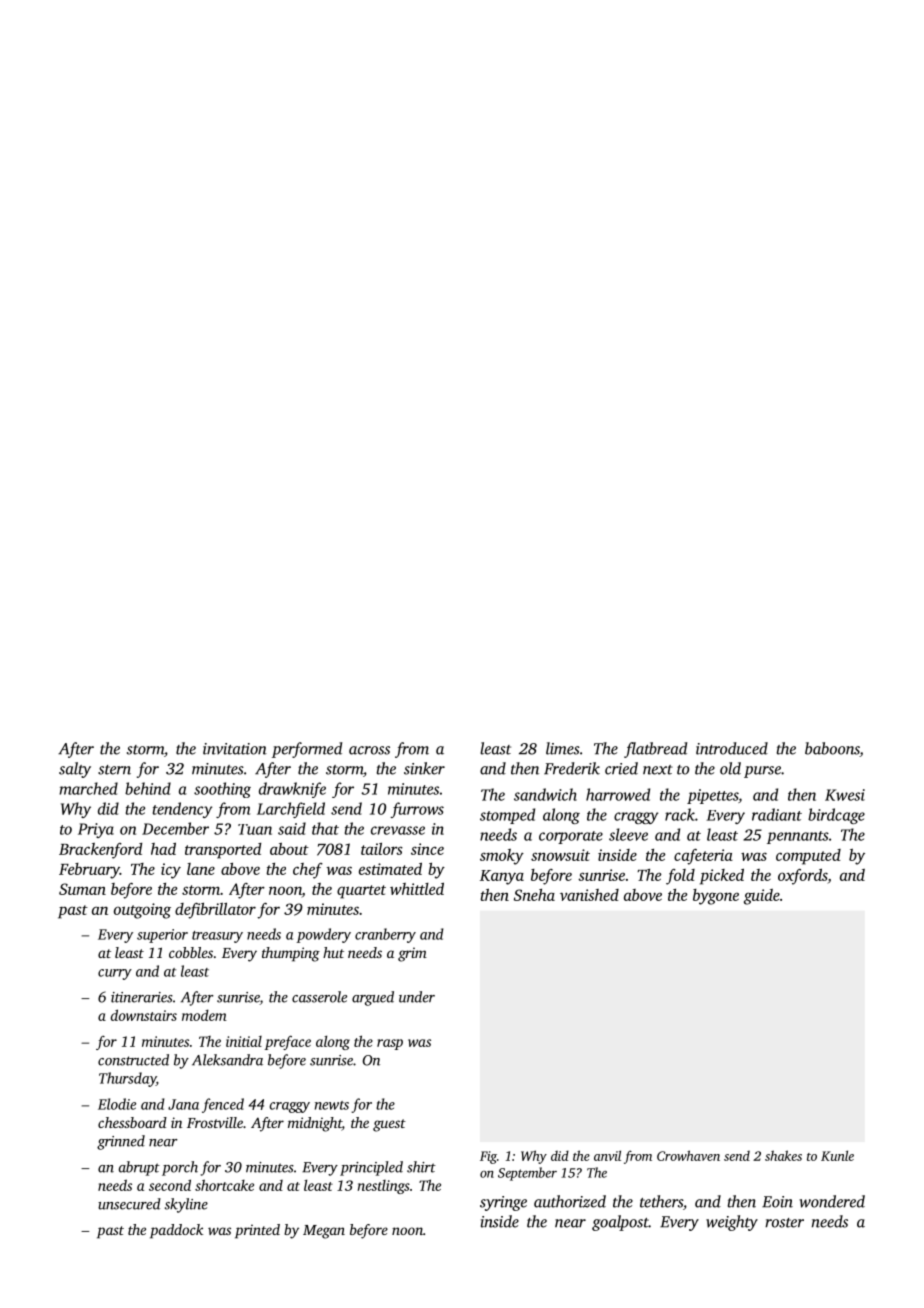 This screenshot has width=924, height=1308. What do you see at coordinates (257, 1231) in the screenshot?
I see `printed` at bounding box center [257, 1231].
